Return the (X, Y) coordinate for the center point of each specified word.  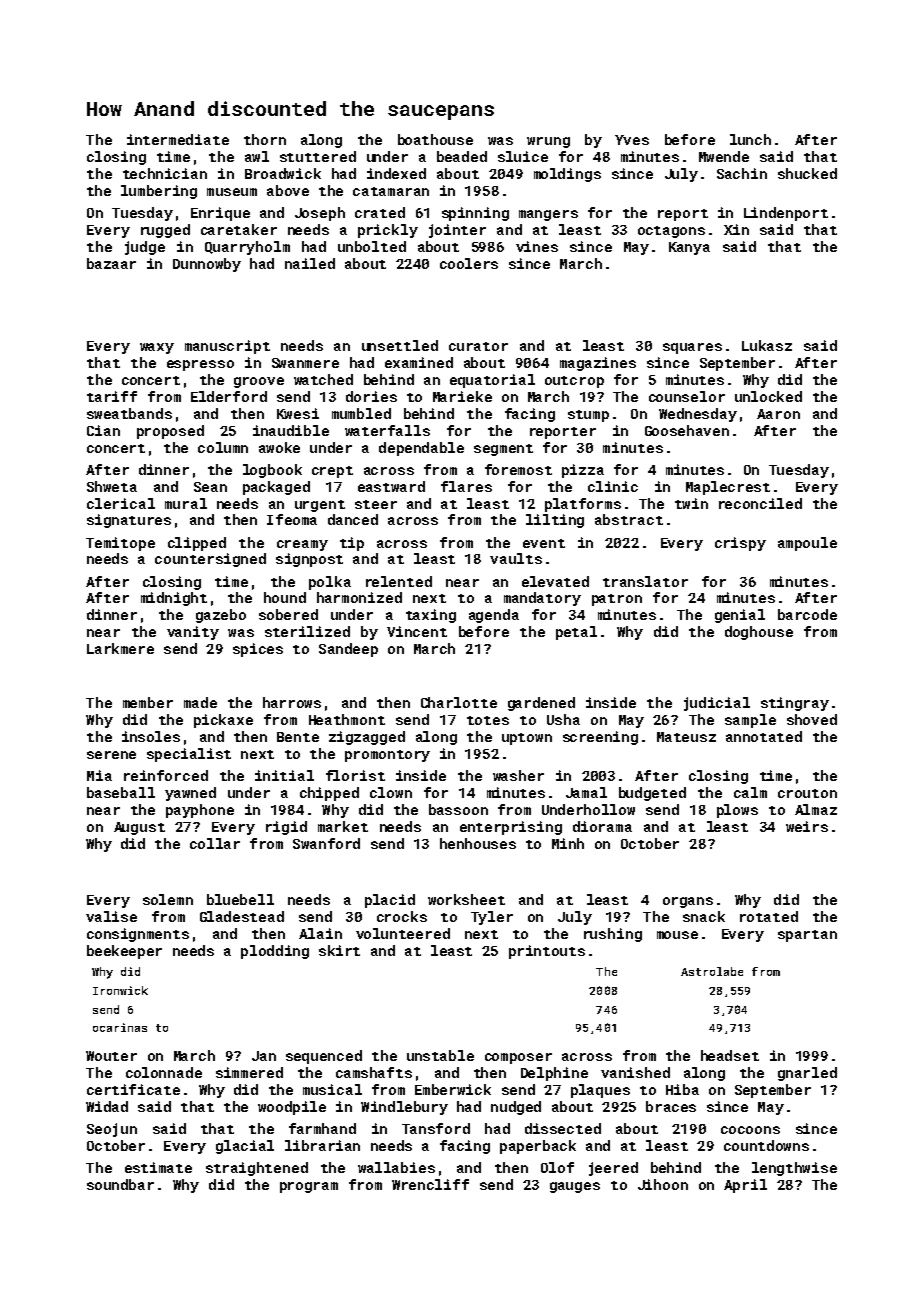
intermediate (178, 139)
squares (692, 348)
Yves (632, 140)
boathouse (435, 139)
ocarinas (120, 1027)
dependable (421, 449)
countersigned (210, 560)
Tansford (436, 1128)
